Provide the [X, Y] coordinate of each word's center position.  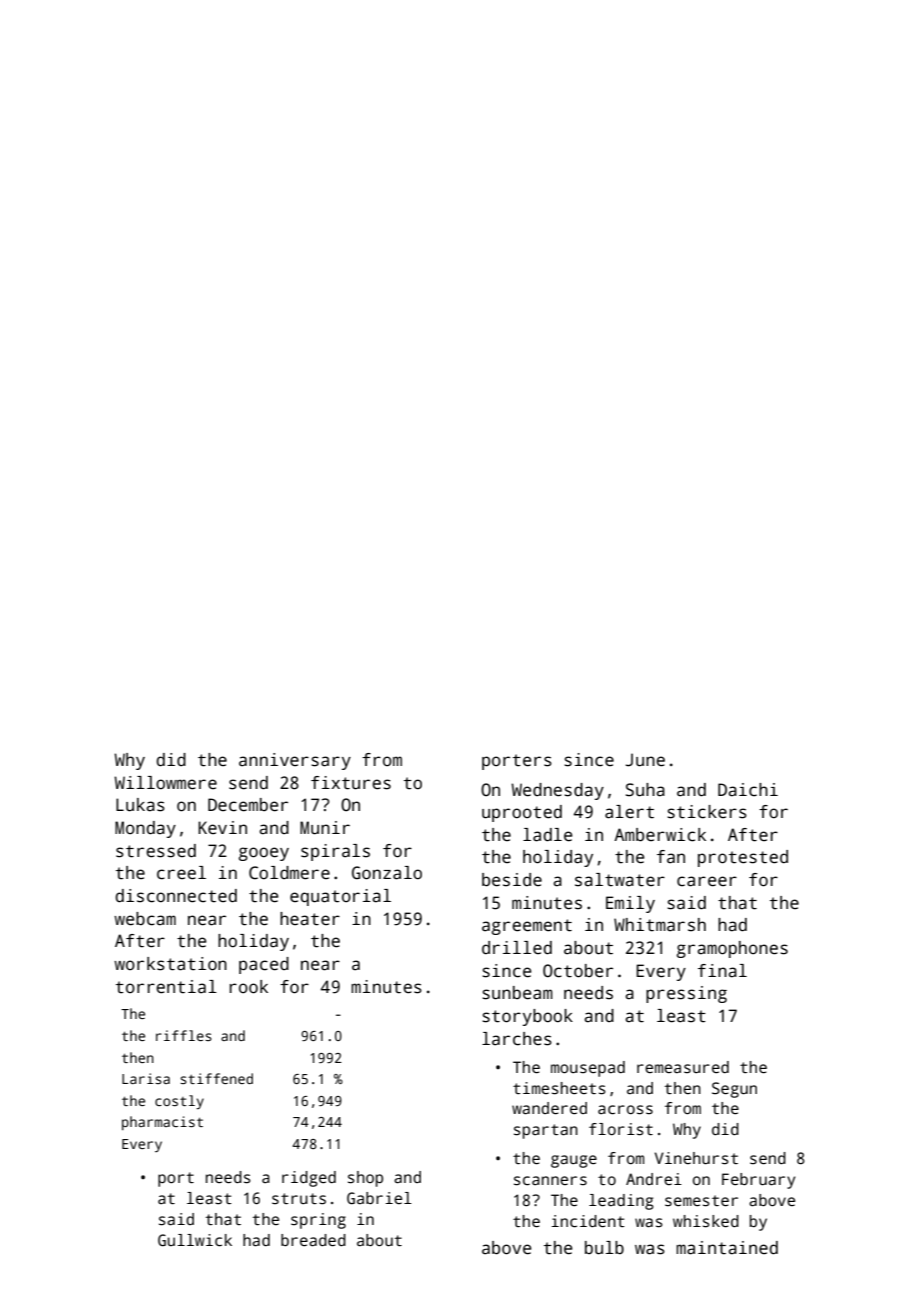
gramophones [732, 949]
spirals [335, 852]
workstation [170, 964]
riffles [184, 1035]
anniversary [295, 761]
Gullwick [195, 1240]
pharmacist [162, 1123]
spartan [546, 1131]
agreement [527, 927]
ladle [547, 835]
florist [621, 1129]
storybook [527, 1017]
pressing [686, 994]
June [645, 760]
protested [743, 858]
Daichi [748, 790]
